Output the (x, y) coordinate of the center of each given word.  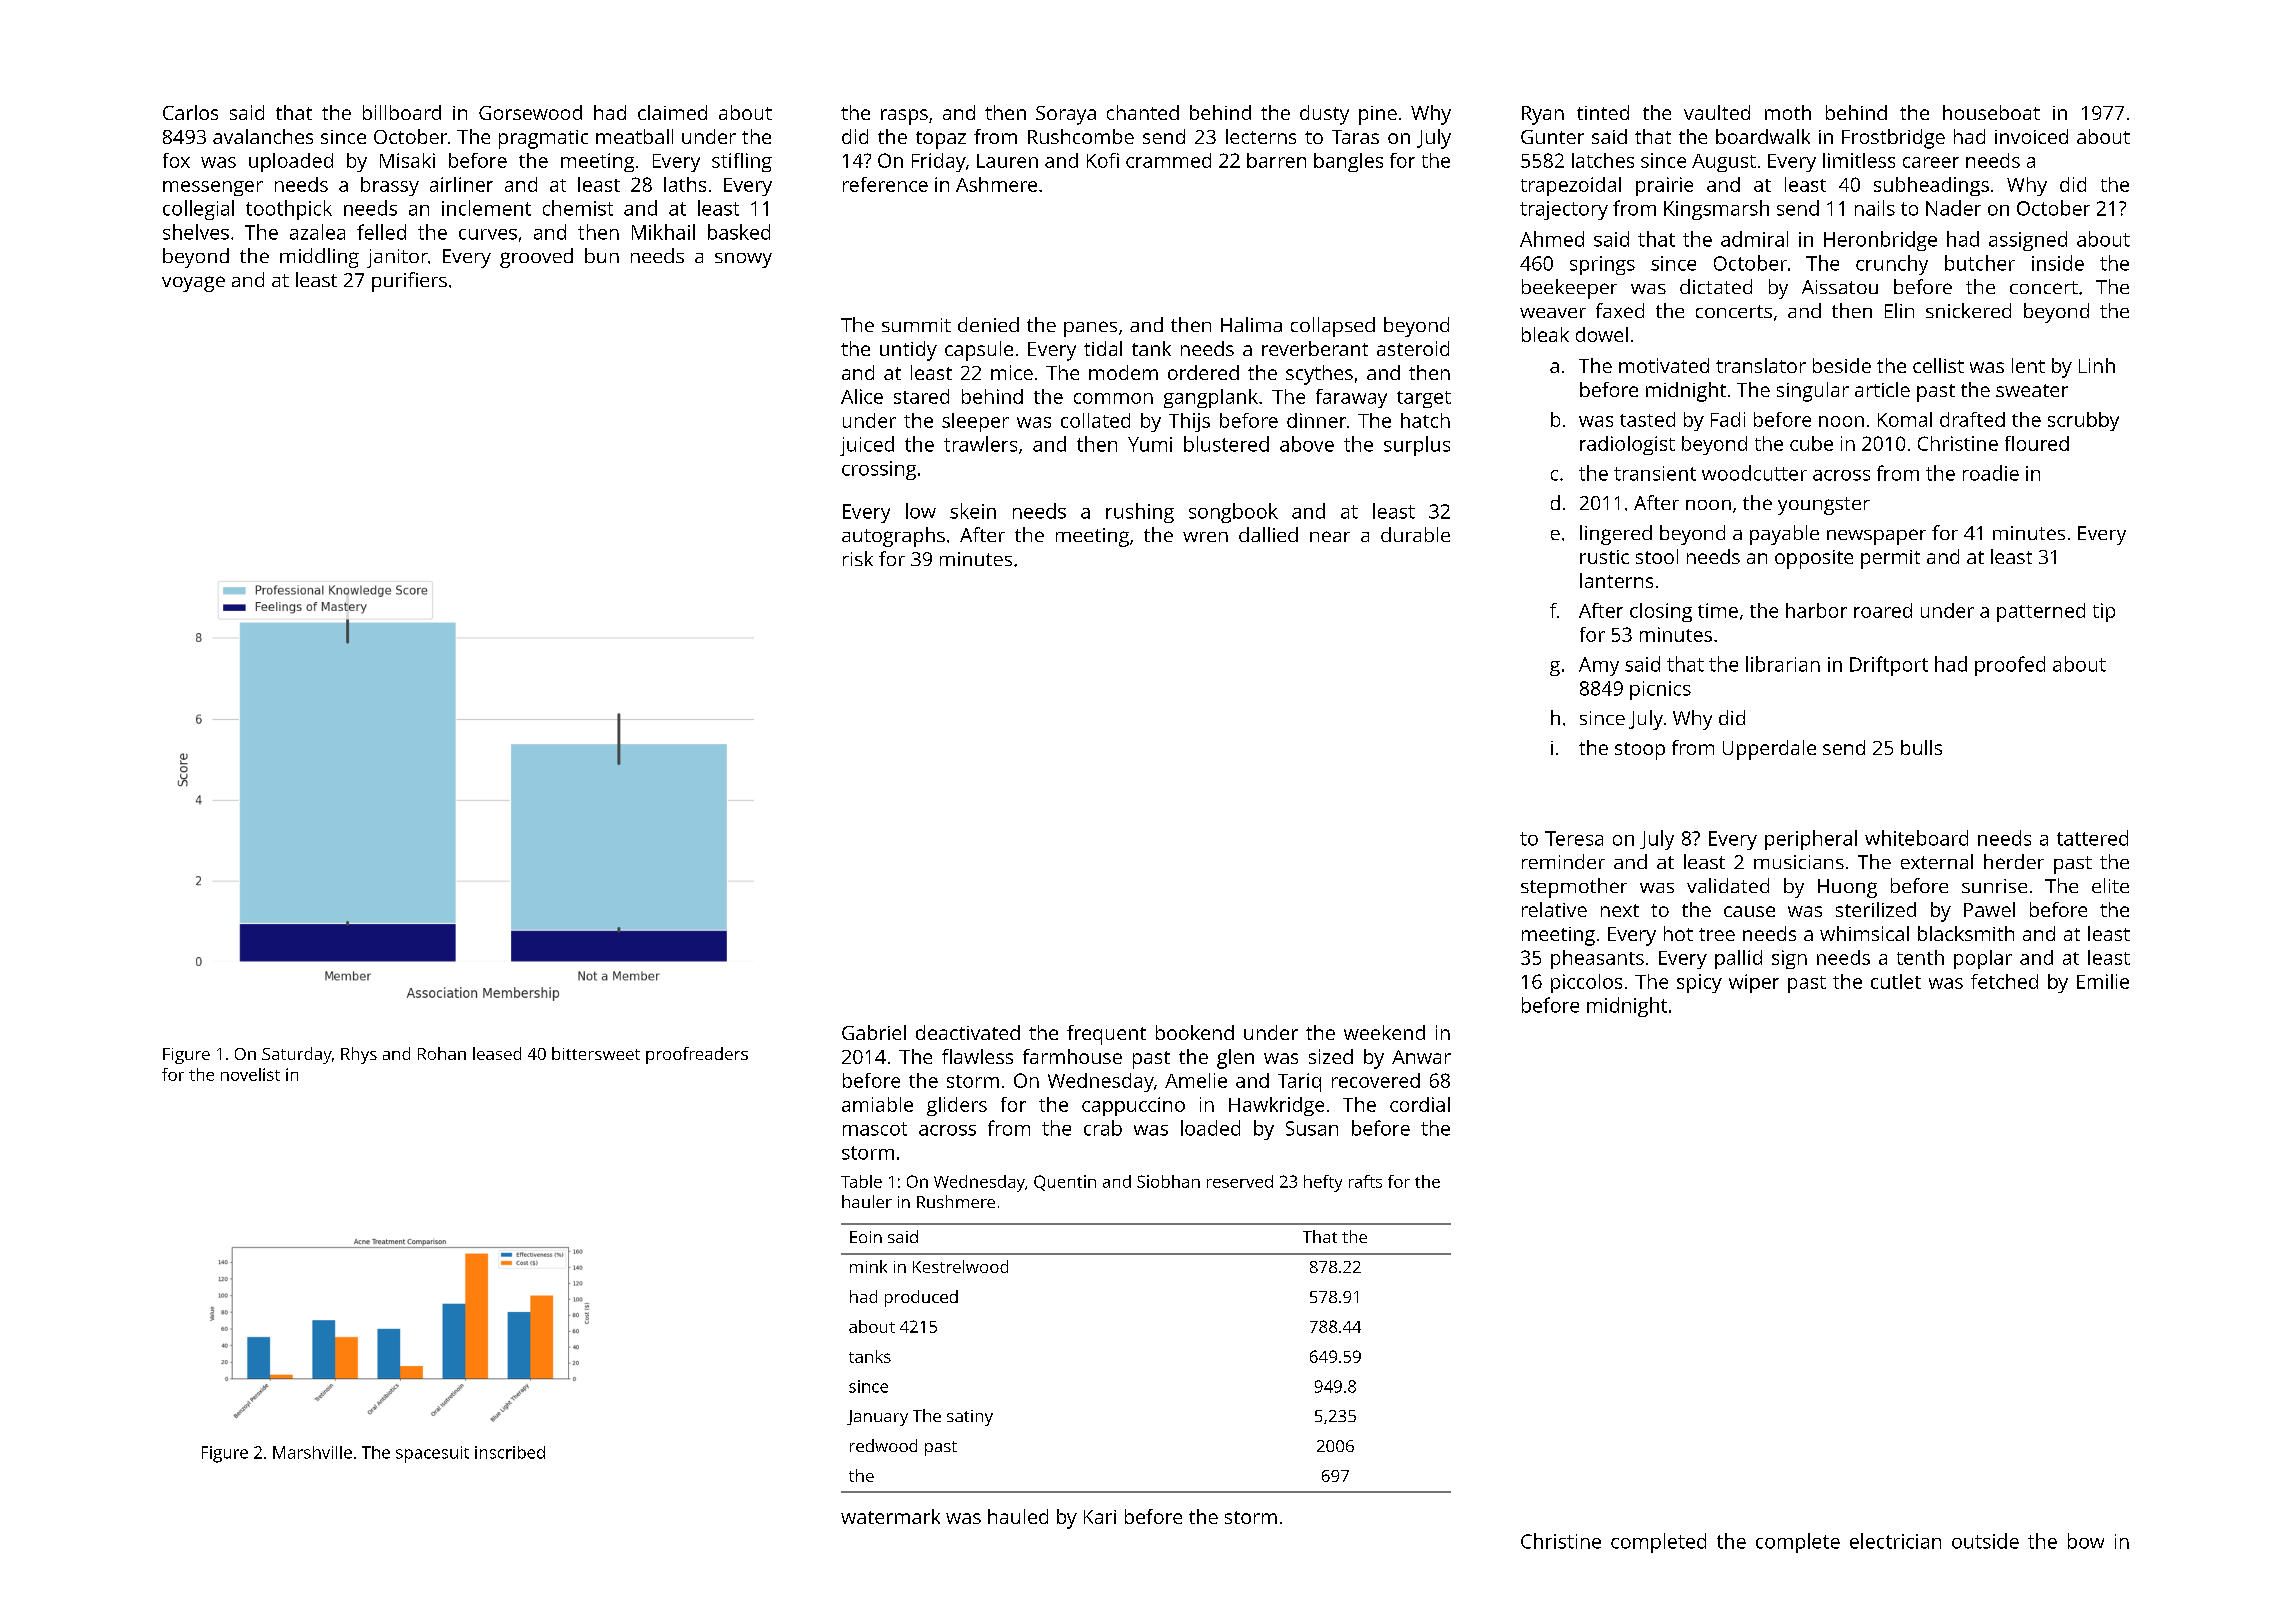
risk (858, 558)
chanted (1143, 112)
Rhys (359, 1055)
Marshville (312, 1452)
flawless (977, 1056)
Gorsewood (530, 112)
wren (1205, 537)
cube (1811, 443)
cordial (1420, 1104)
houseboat (1991, 112)
